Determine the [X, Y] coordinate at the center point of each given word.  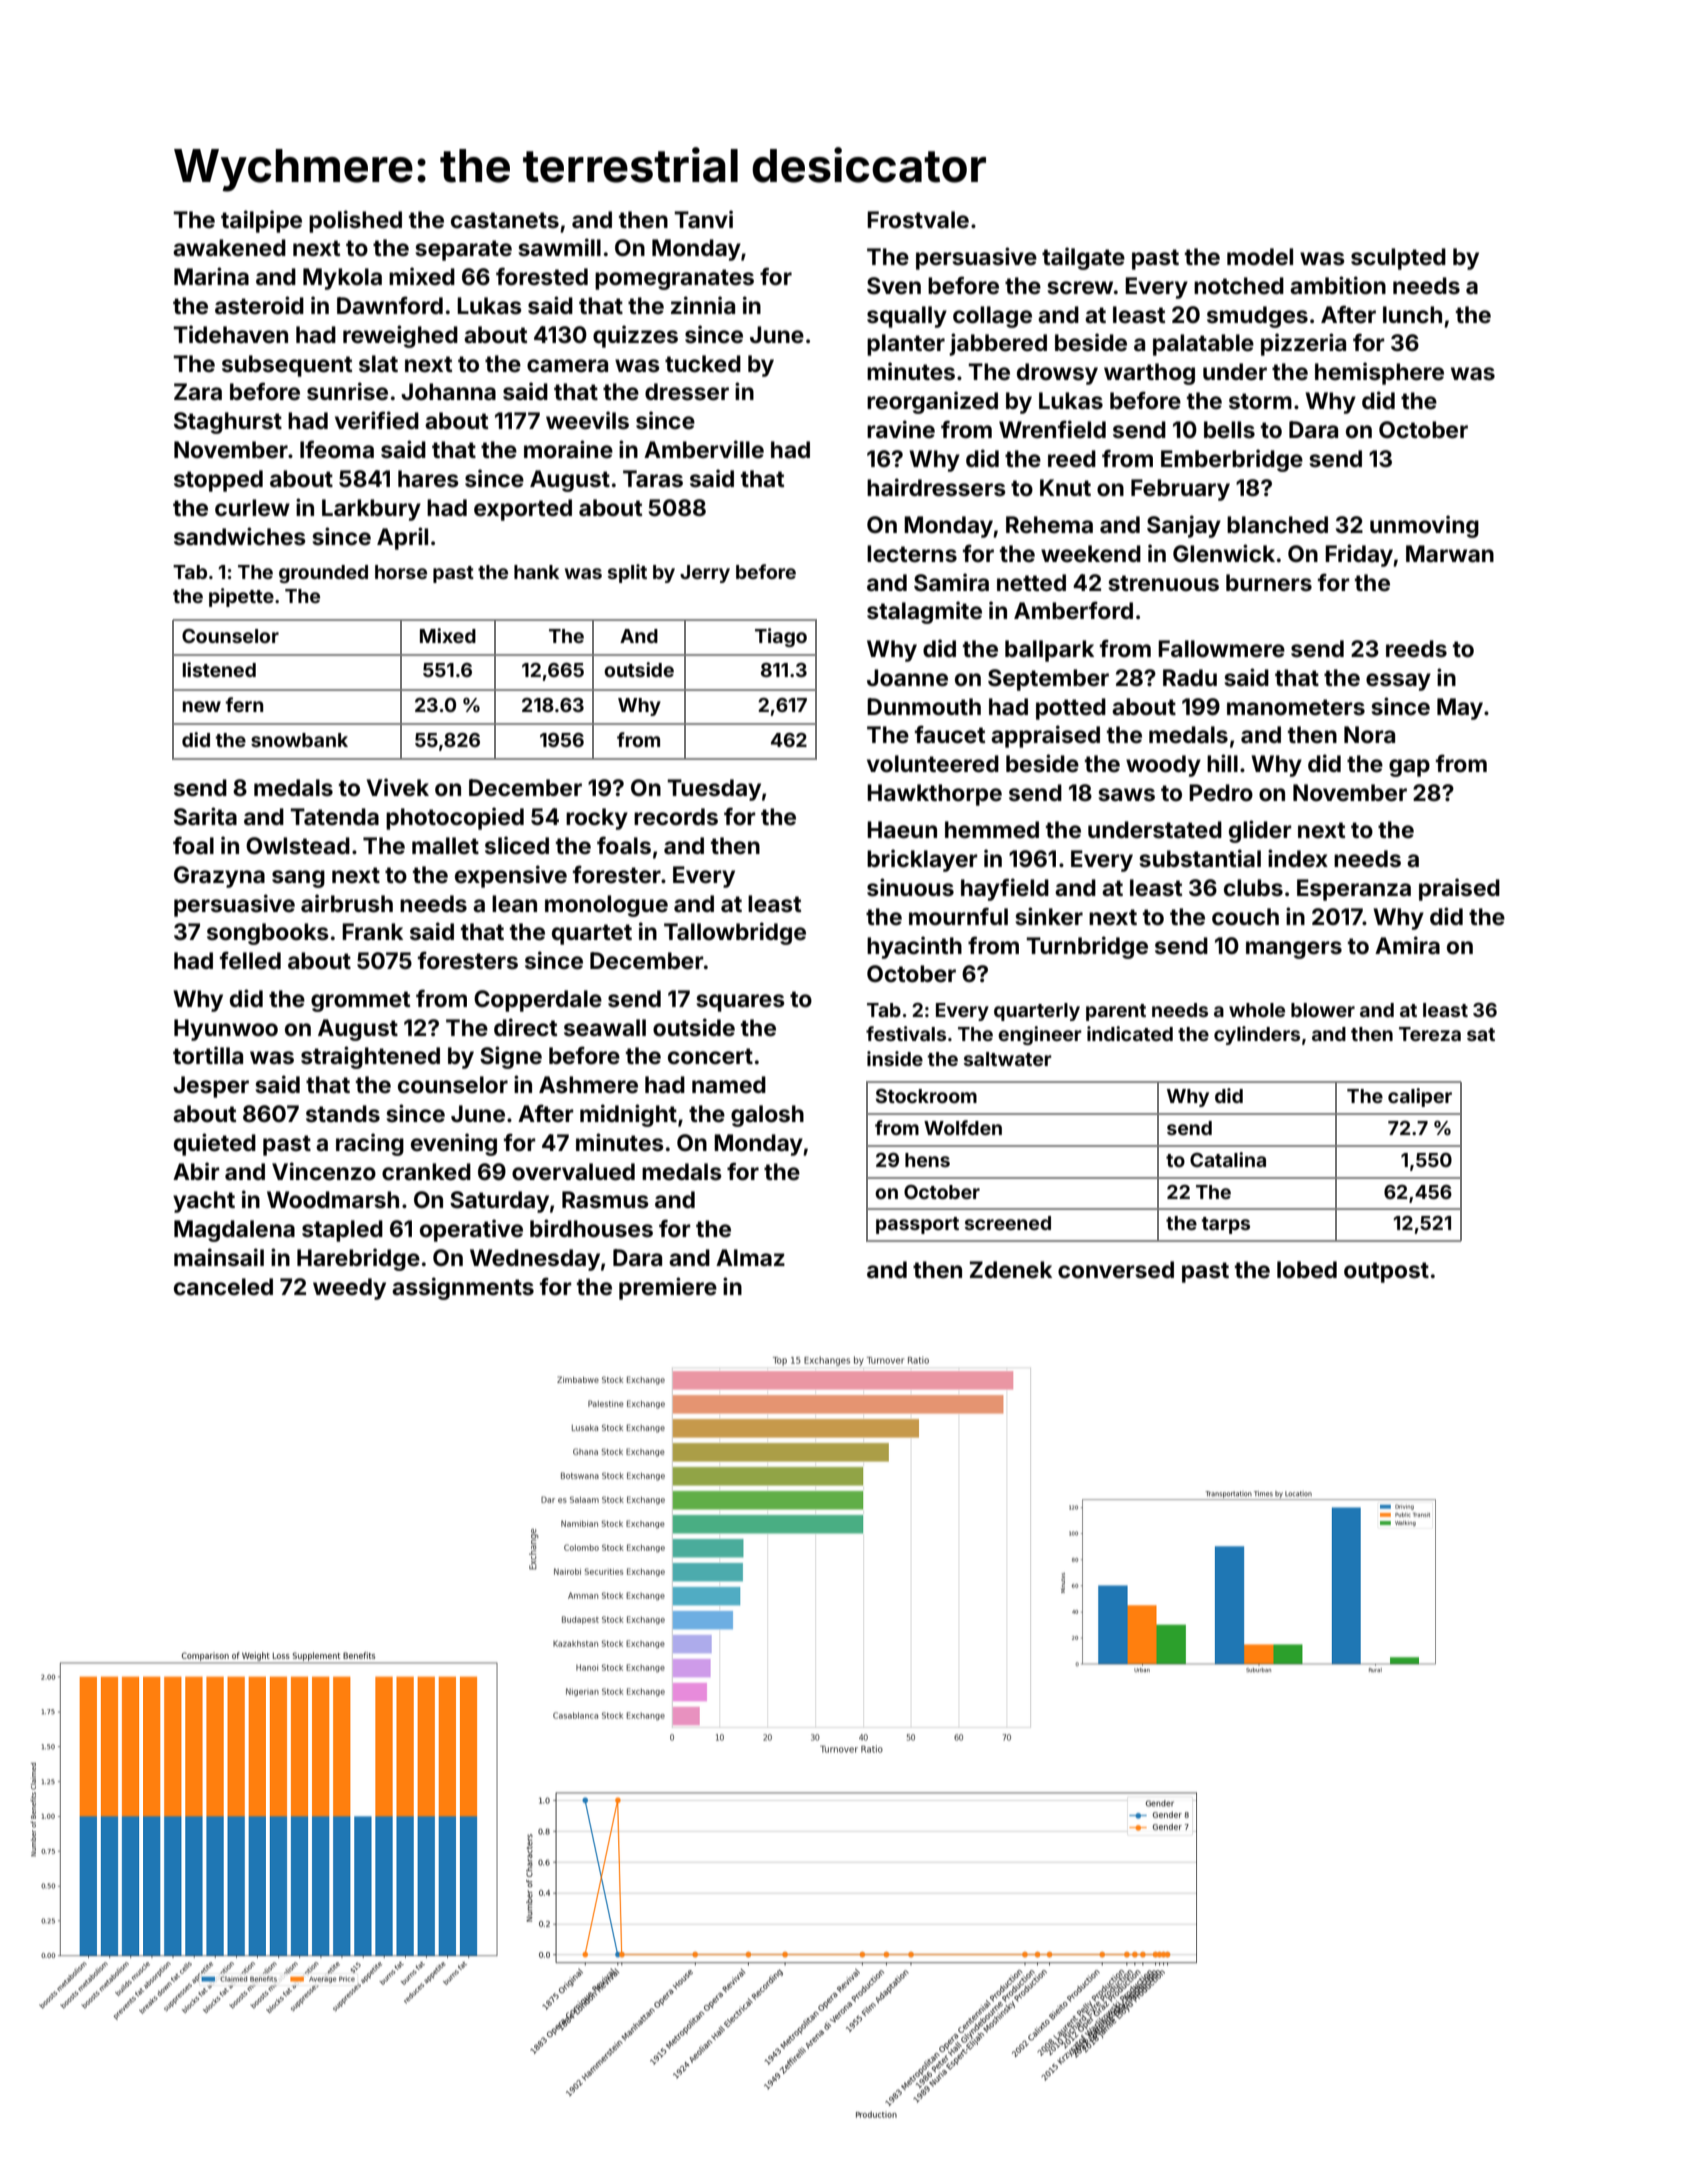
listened [219, 669]
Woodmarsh [333, 1200]
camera [567, 366]
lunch [1412, 314]
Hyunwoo [226, 1030]
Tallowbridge [735, 933]
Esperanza [1354, 890]
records [676, 817]
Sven [894, 286]
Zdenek [1011, 1270]
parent [1116, 1012]
